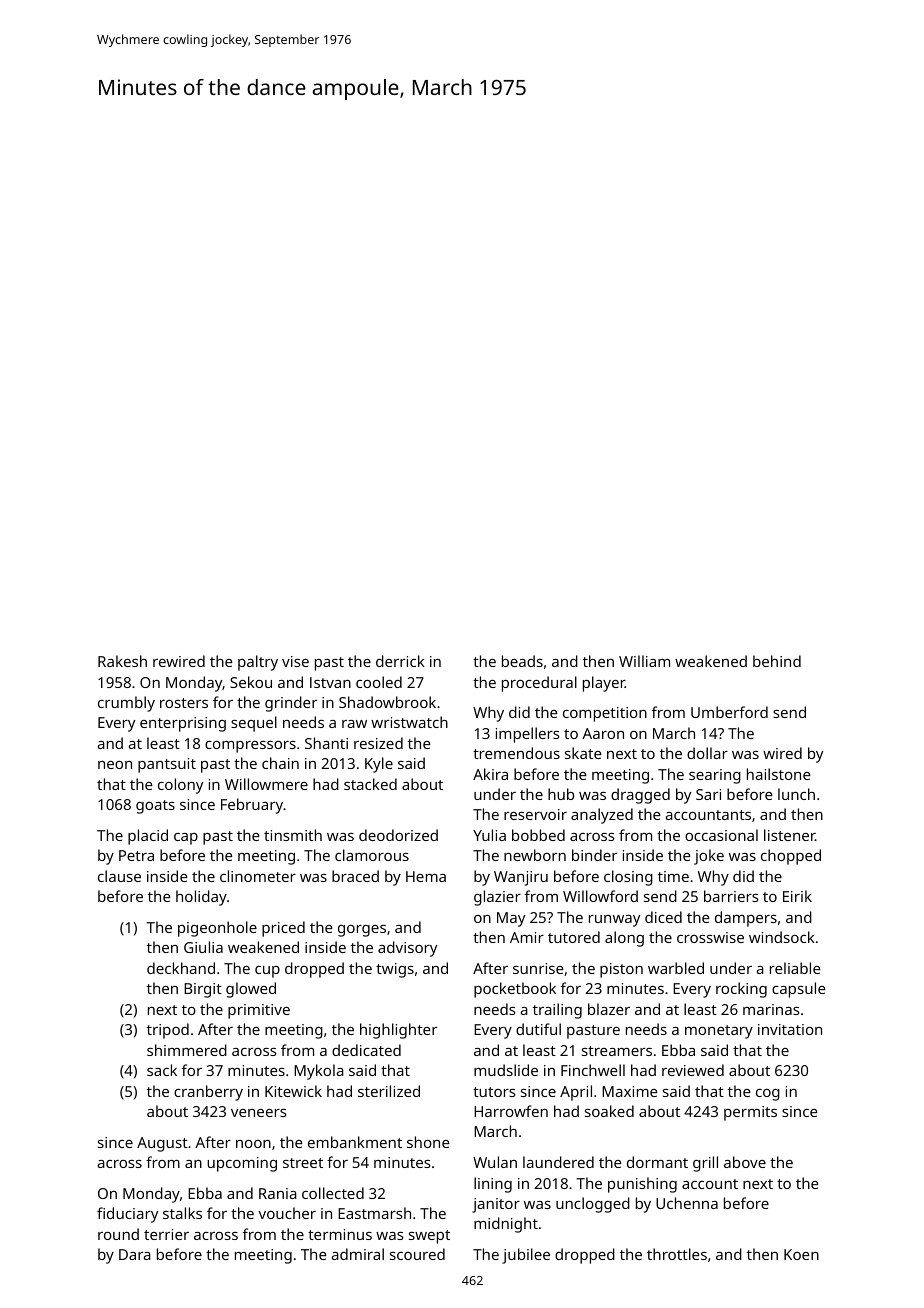 The image size is (924, 1308). What do you see at coordinates (522, 661) in the screenshot?
I see `beads` at bounding box center [522, 661].
